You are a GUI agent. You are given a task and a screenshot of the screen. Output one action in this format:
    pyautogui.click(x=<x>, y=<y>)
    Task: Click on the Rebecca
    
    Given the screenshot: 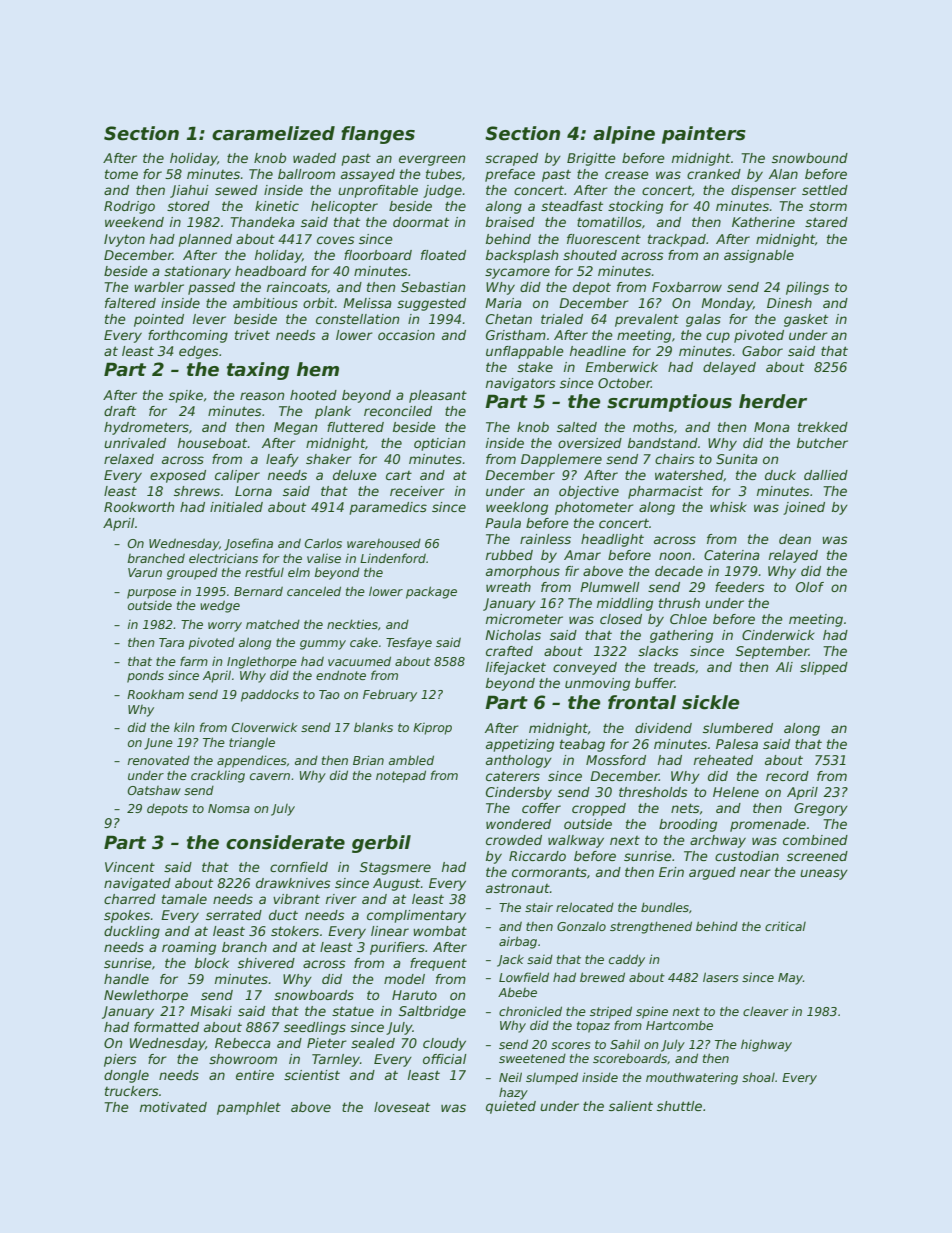 What is the action you would take?
    pyautogui.click(x=243, y=1043)
